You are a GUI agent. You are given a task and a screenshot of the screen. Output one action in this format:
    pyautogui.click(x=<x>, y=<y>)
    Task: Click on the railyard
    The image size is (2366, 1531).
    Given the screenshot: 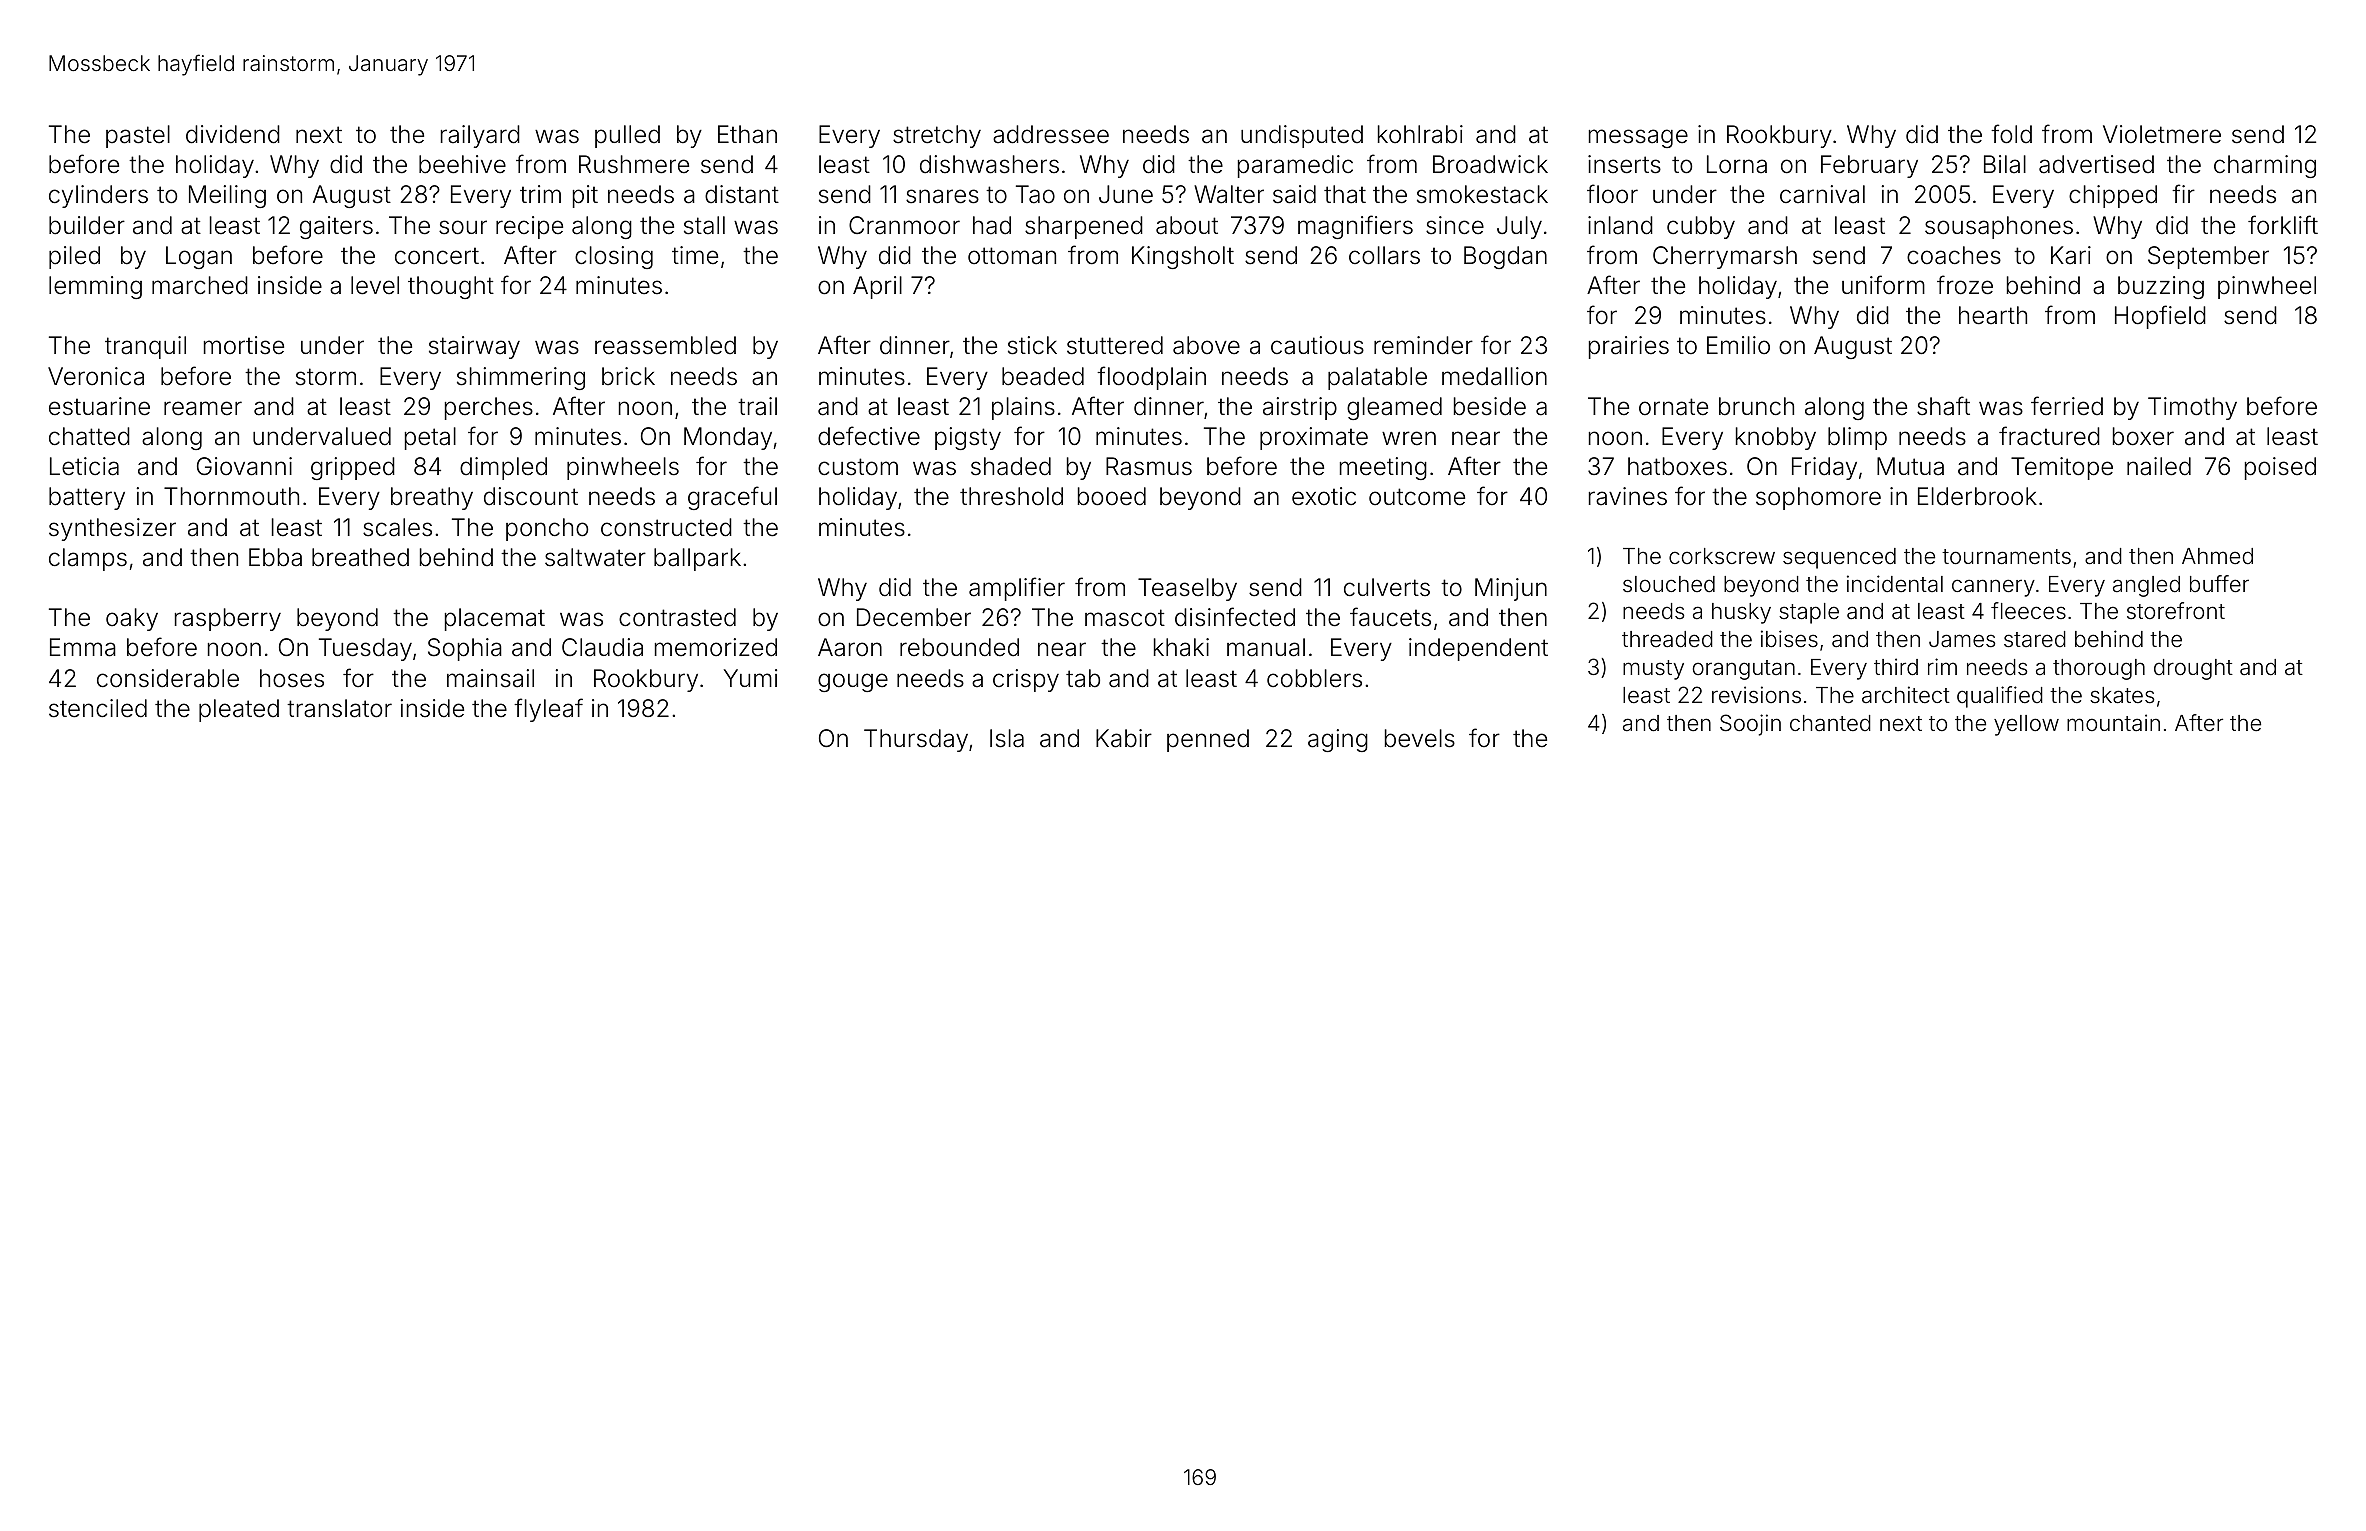 What is the action you would take?
    pyautogui.click(x=480, y=136)
